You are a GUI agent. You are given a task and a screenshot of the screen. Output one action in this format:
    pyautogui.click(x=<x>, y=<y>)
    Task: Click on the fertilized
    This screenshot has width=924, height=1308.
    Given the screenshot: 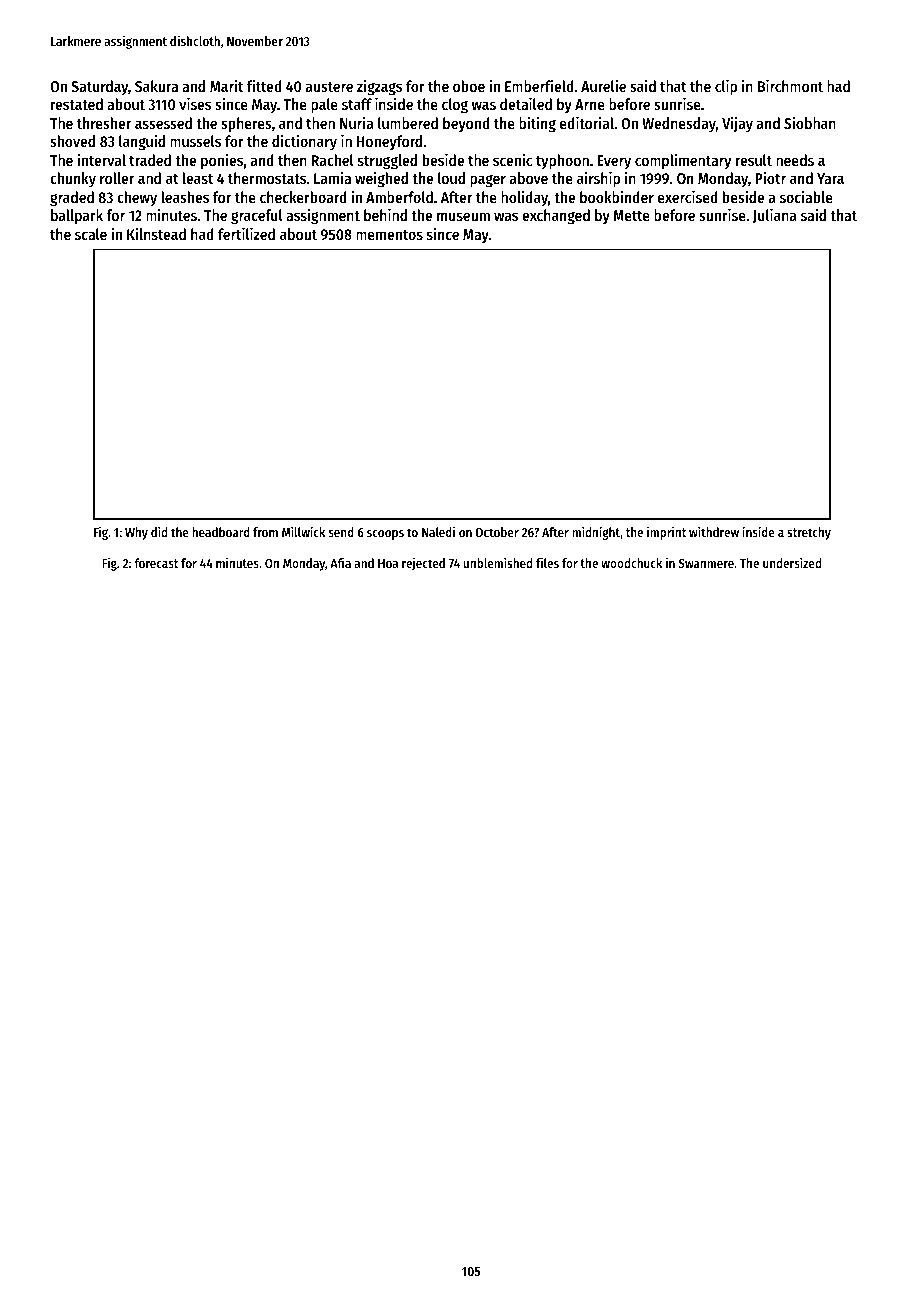 What is the action you would take?
    pyautogui.click(x=246, y=233)
